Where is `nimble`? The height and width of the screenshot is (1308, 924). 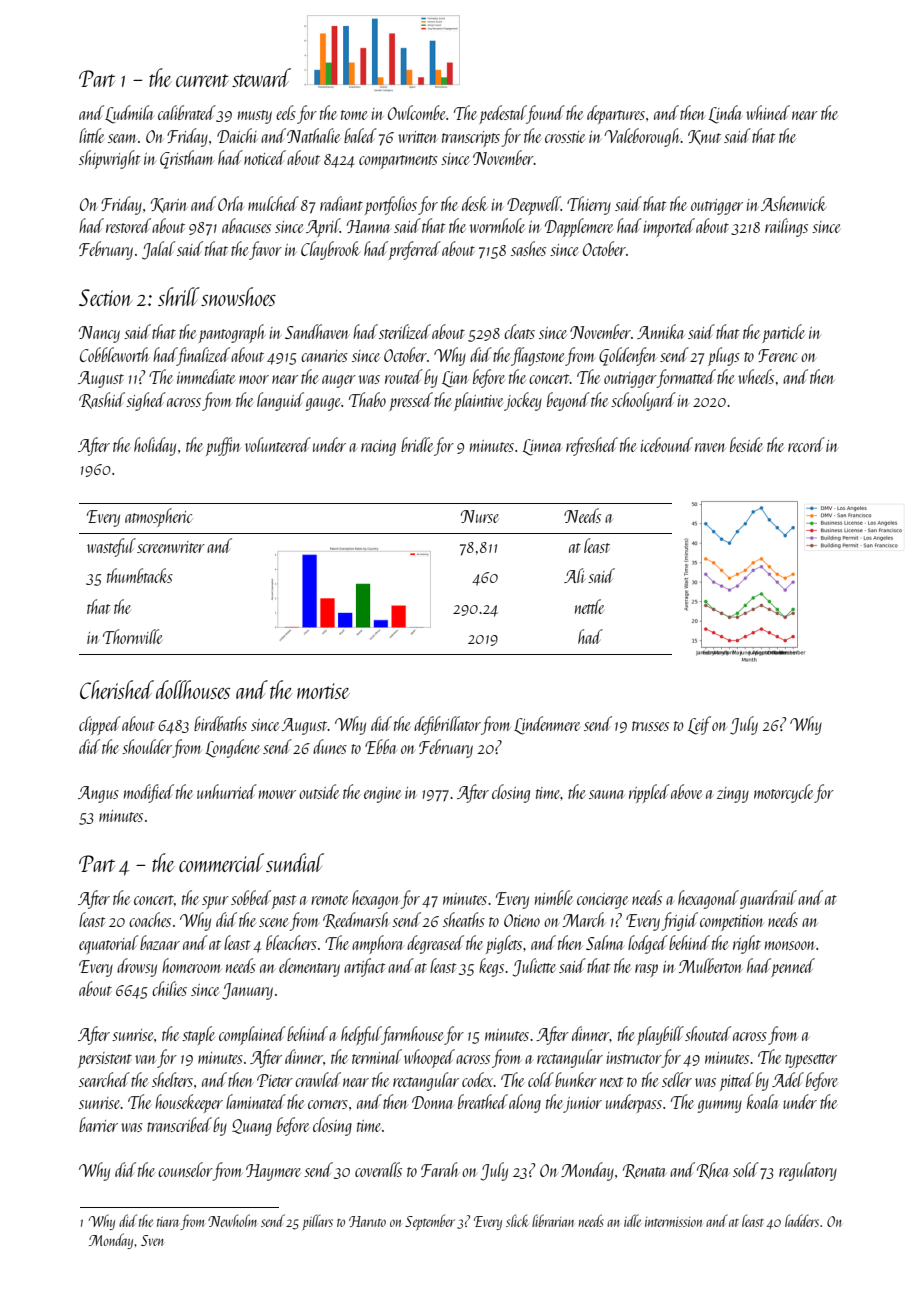 nimble is located at coordinates (554, 897).
